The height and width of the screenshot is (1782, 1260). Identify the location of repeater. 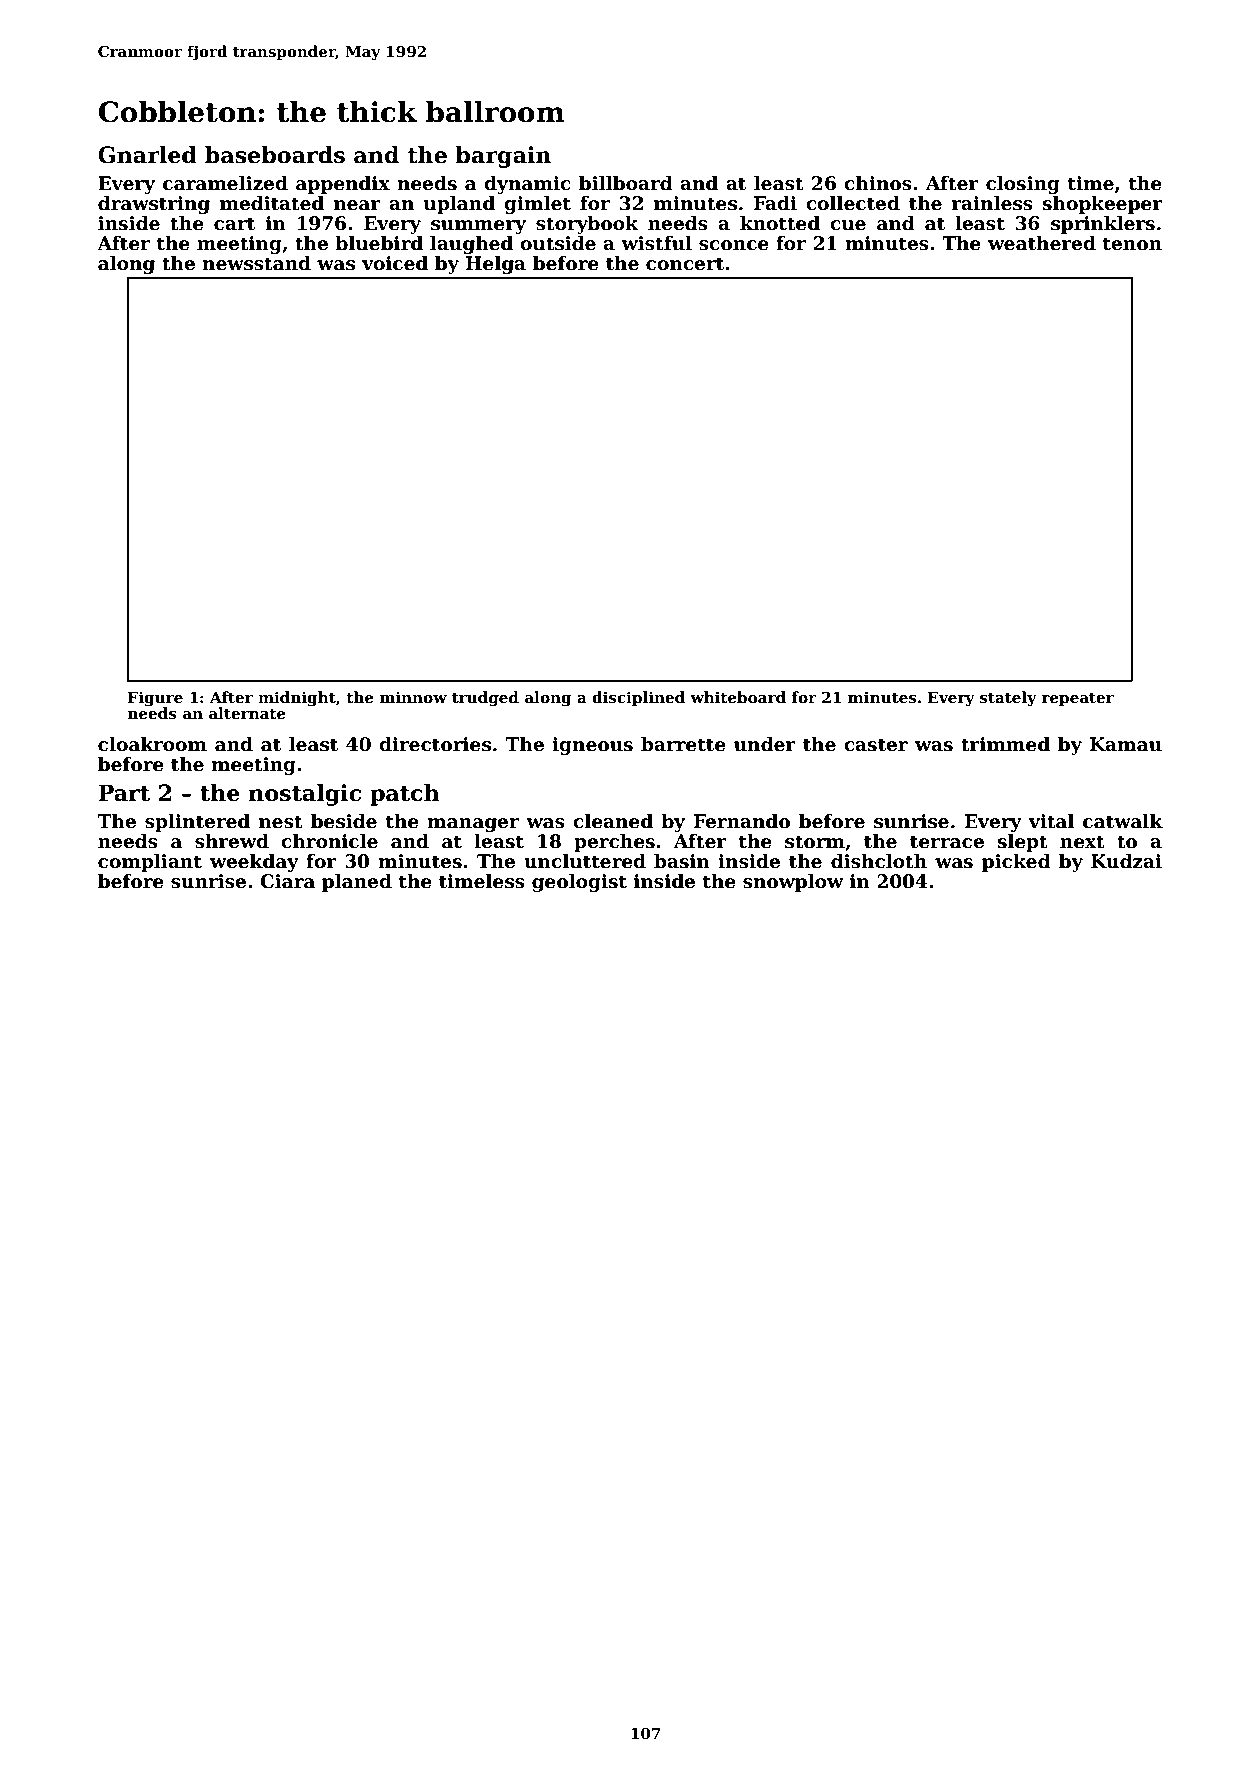
(1077, 699).
